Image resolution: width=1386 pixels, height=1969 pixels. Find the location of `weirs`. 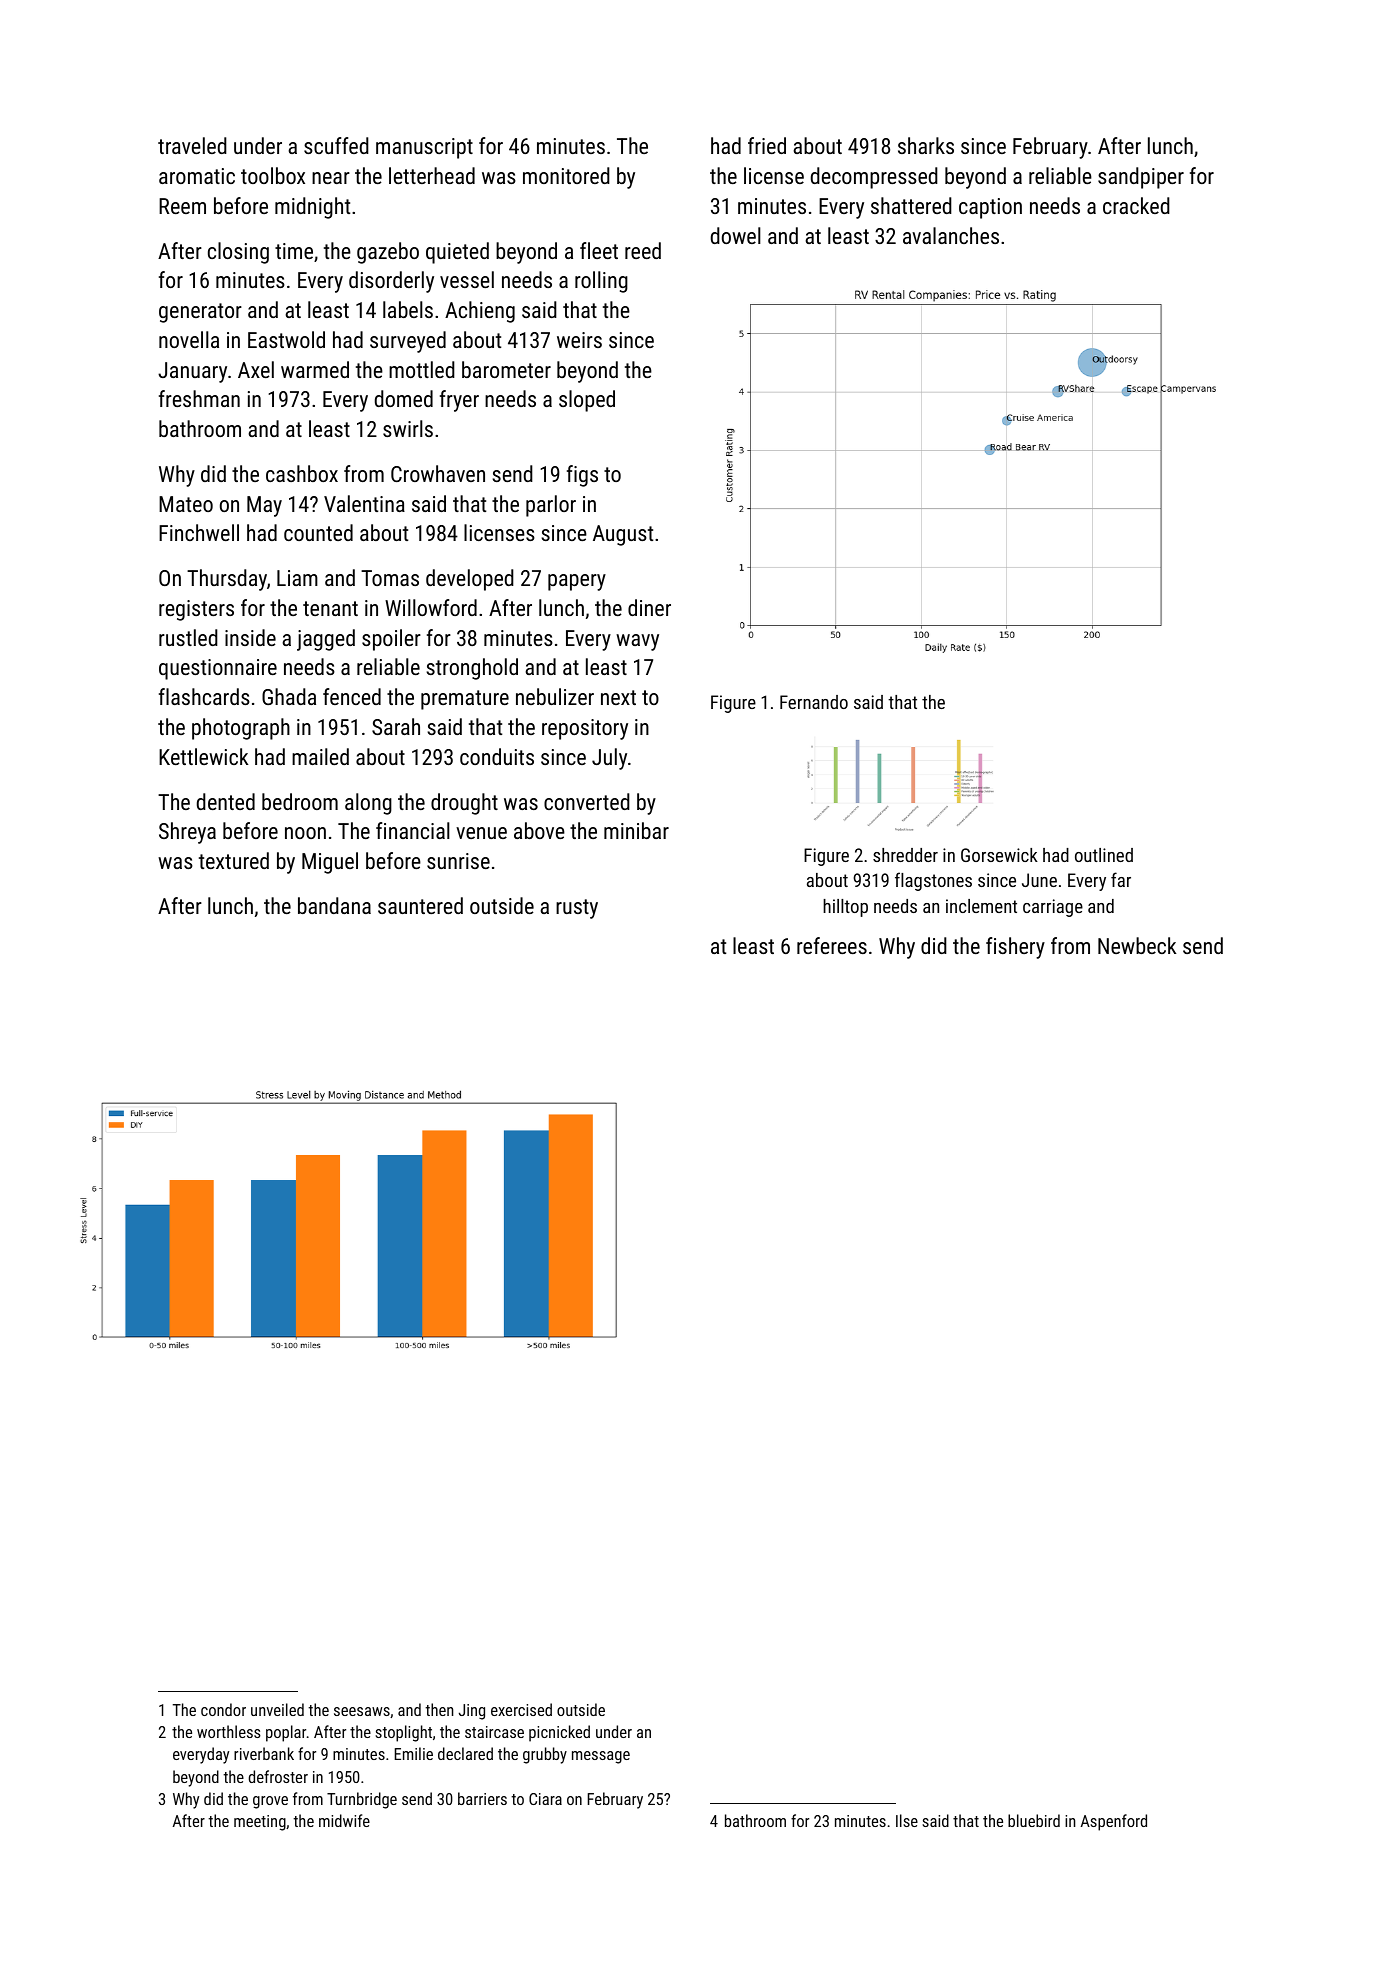

weirs is located at coordinates (579, 340).
